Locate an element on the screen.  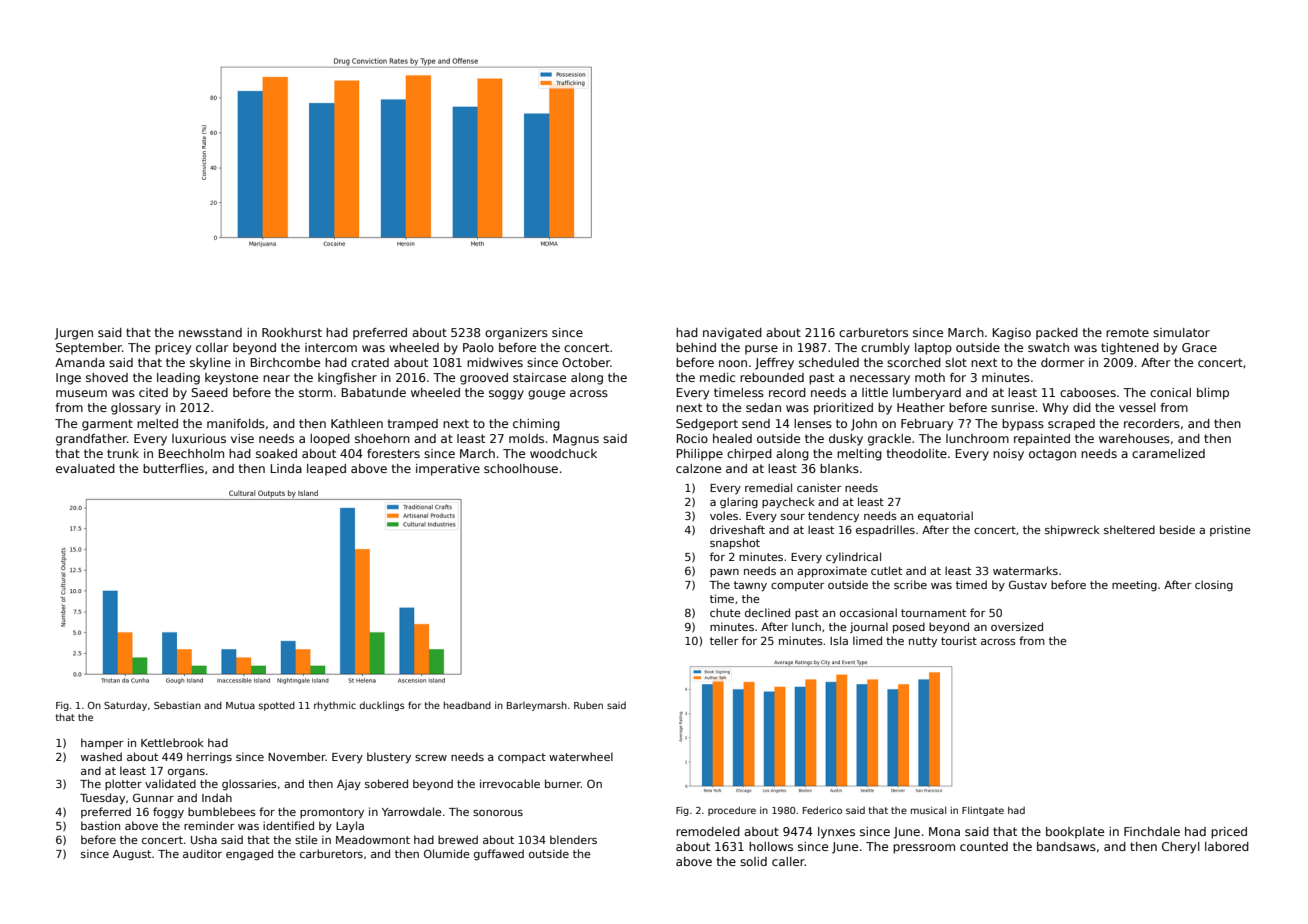
manifolds is located at coordinates (236, 423).
